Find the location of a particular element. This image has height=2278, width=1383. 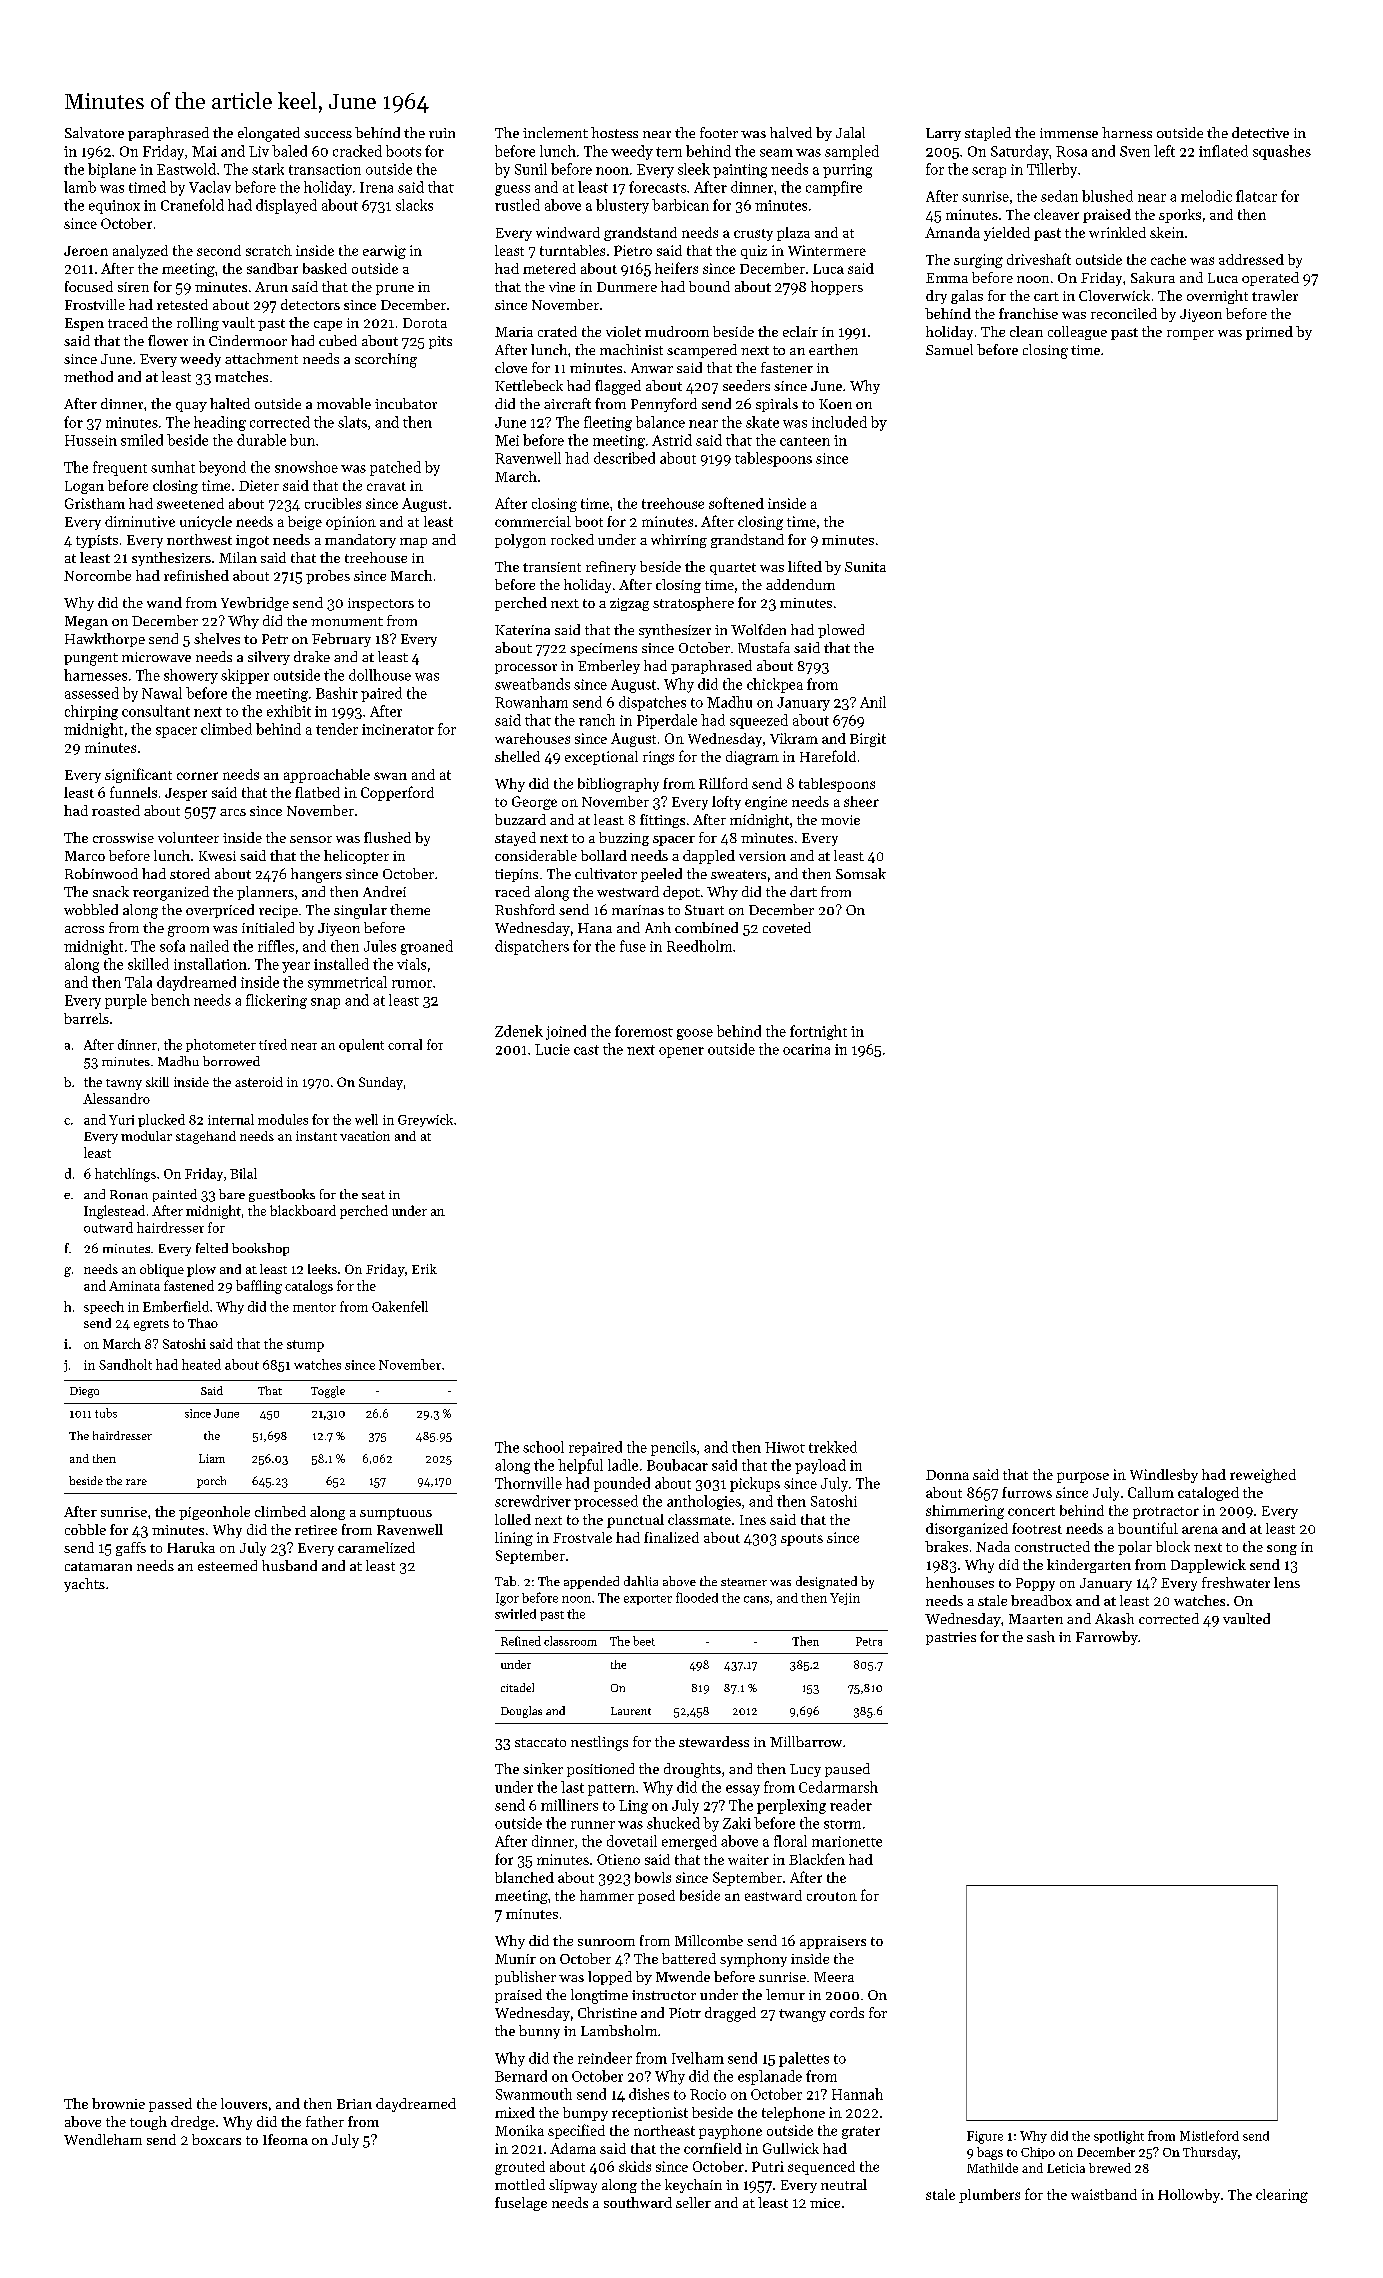

Anil is located at coordinates (873, 702).
